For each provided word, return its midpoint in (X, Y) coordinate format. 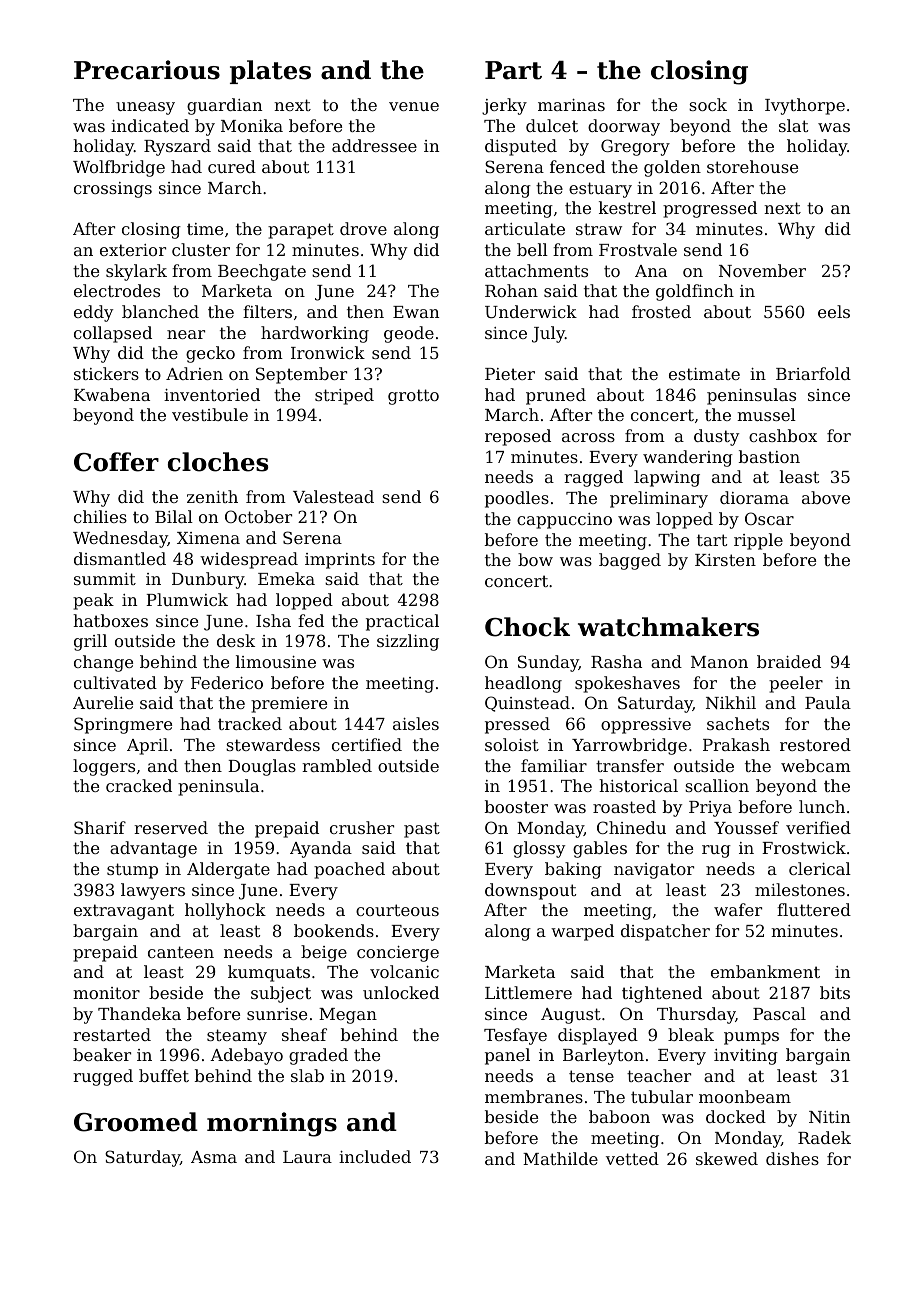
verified (818, 827)
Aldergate (228, 870)
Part (513, 70)
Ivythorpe (805, 106)
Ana (651, 271)
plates (270, 72)
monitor (106, 993)
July (548, 334)
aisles (416, 723)
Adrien (194, 373)
